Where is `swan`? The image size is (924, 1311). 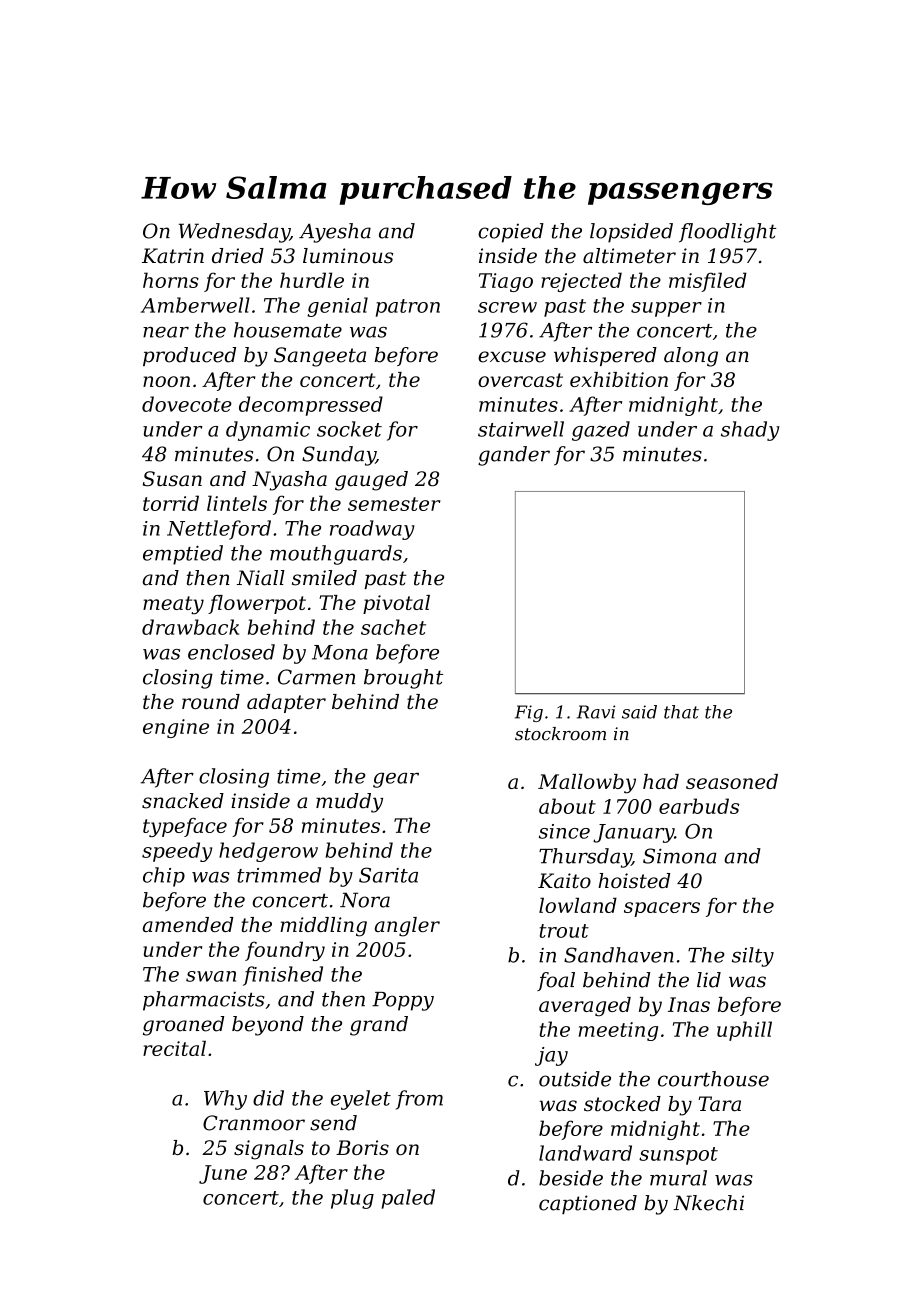 swan is located at coordinates (211, 976).
